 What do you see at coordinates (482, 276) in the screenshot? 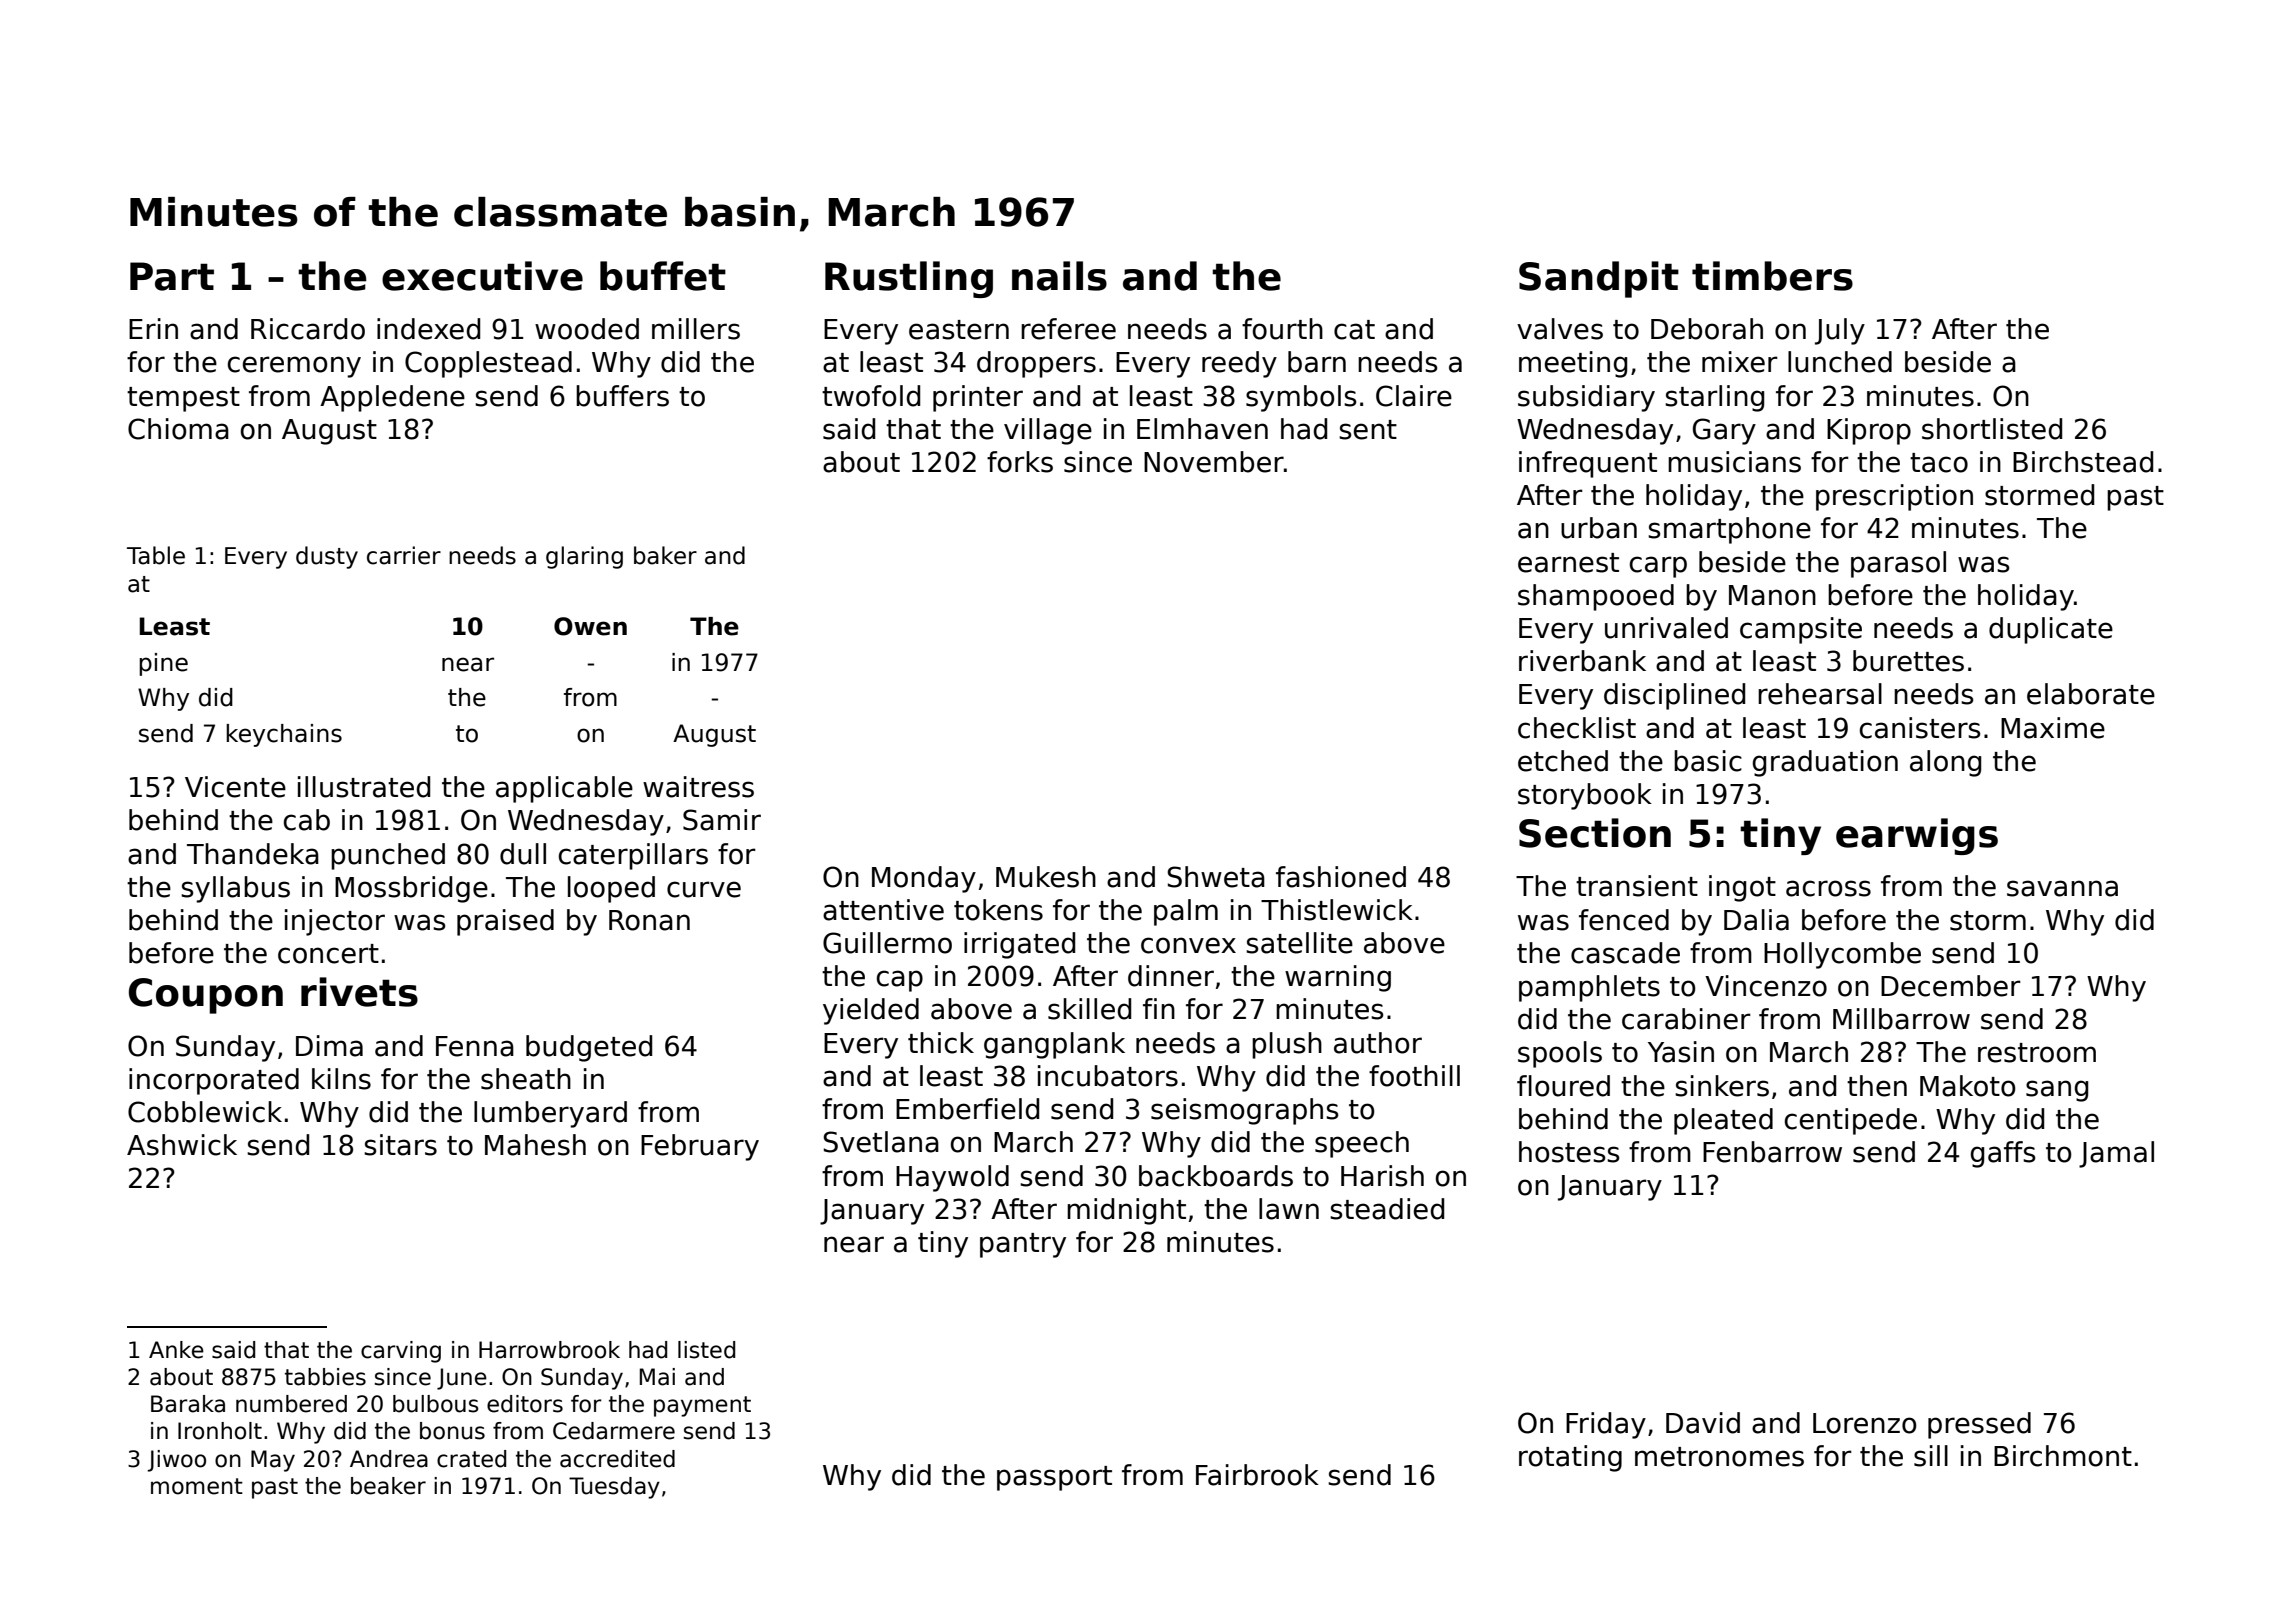
I see `executive` at bounding box center [482, 276].
